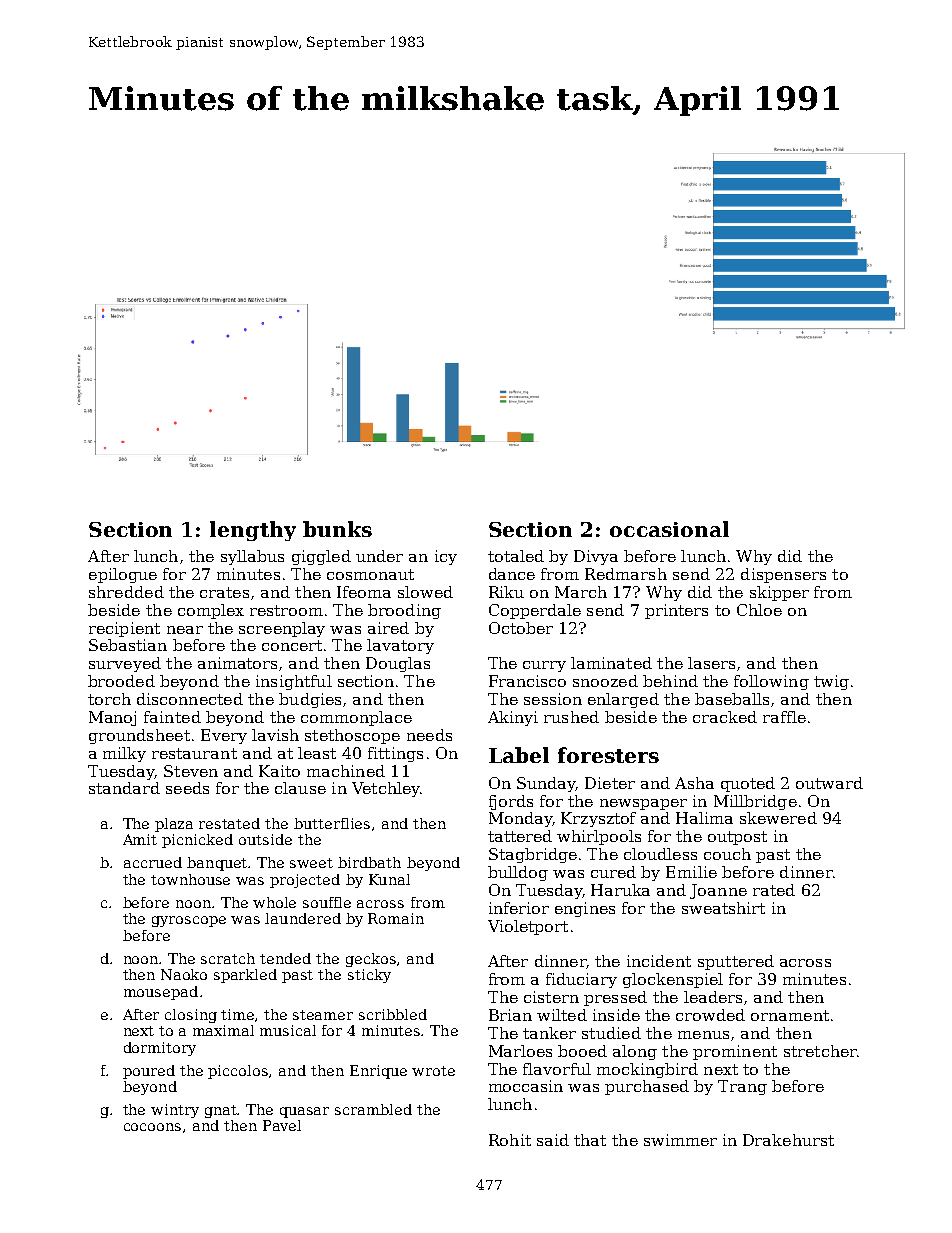 The width and height of the screenshot is (952, 1233). I want to click on Douglas, so click(398, 664).
